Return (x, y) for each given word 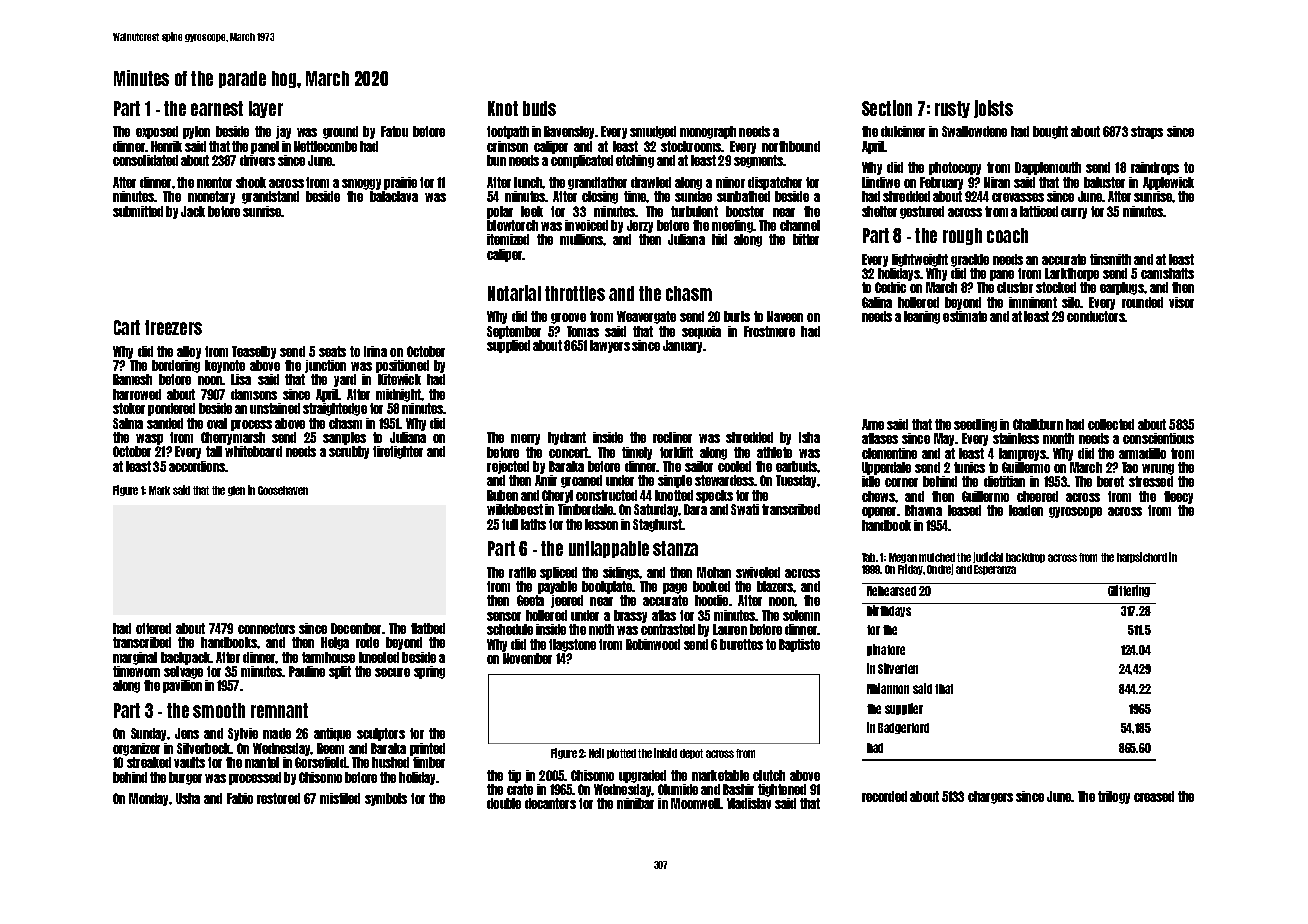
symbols (386, 799)
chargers (990, 797)
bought (1050, 132)
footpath (508, 132)
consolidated (145, 160)
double (504, 803)
